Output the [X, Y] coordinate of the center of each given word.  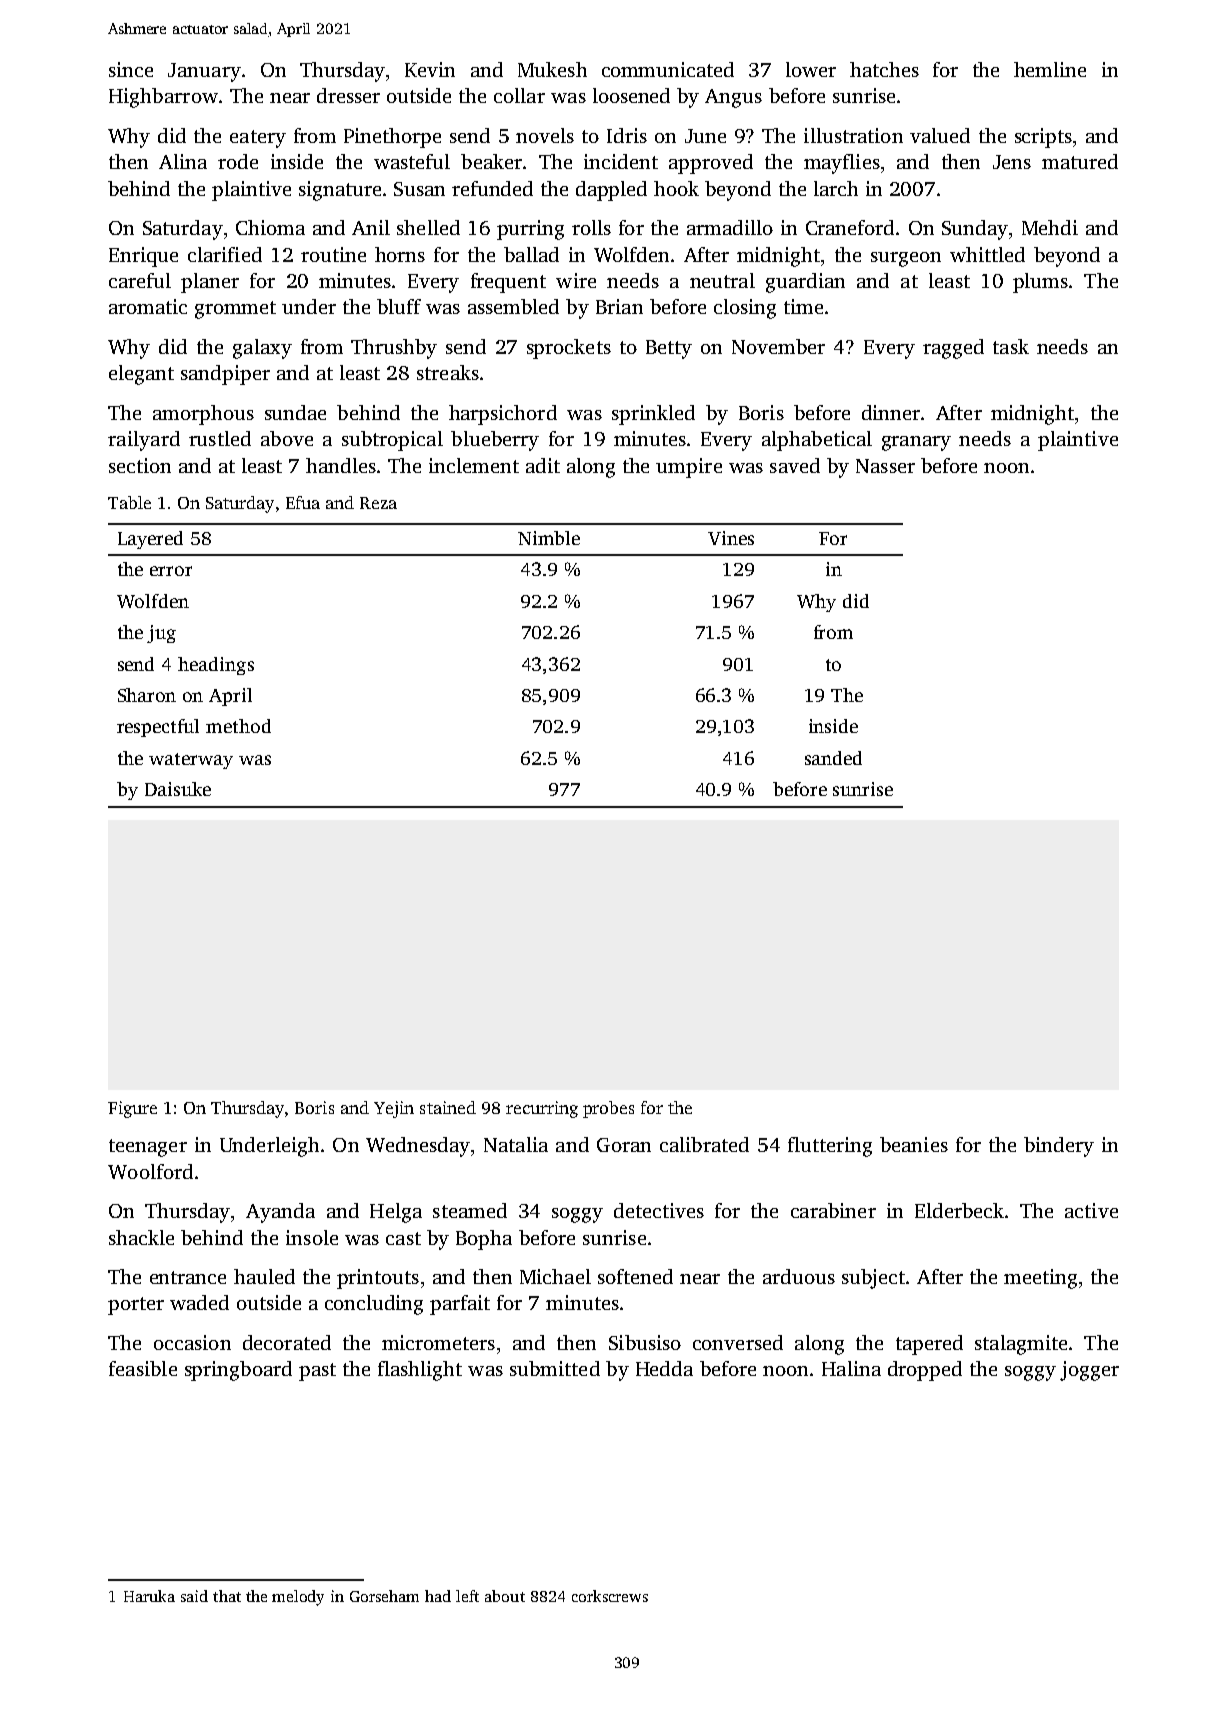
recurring [542, 1109]
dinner [891, 412]
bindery [1059, 1147]
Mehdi [1050, 227]
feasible [143, 1368]
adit [543, 465]
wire [576, 280]
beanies [914, 1144]
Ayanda [280, 1213]
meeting [1040, 1279]
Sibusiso [645, 1342]
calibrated [704, 1144]
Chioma [270, 227]
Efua [303, 502]
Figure [132, 1109]
